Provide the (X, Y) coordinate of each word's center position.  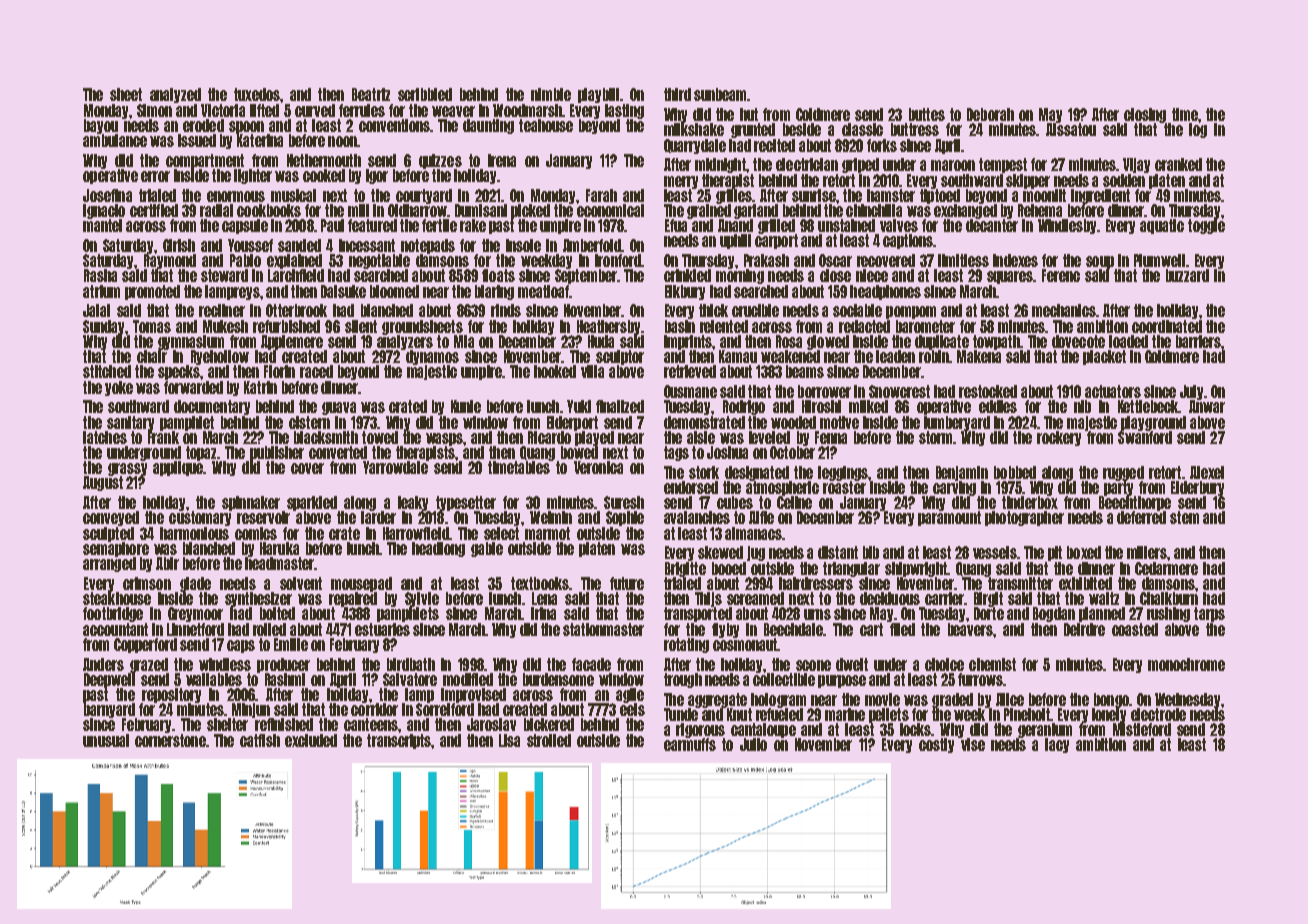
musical (293, 195)
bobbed (1015, 472)
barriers (1198, 341)
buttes (927, 114)
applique (178, 468)
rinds (506, 310)
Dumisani (481, 210)
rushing (1168, 614)
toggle (1206, 226)
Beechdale (793, 629)
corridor (374, 709)
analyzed (175, 95)
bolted (277, 613)
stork (704, 472)
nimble (551, 94)
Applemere (292, 342)
